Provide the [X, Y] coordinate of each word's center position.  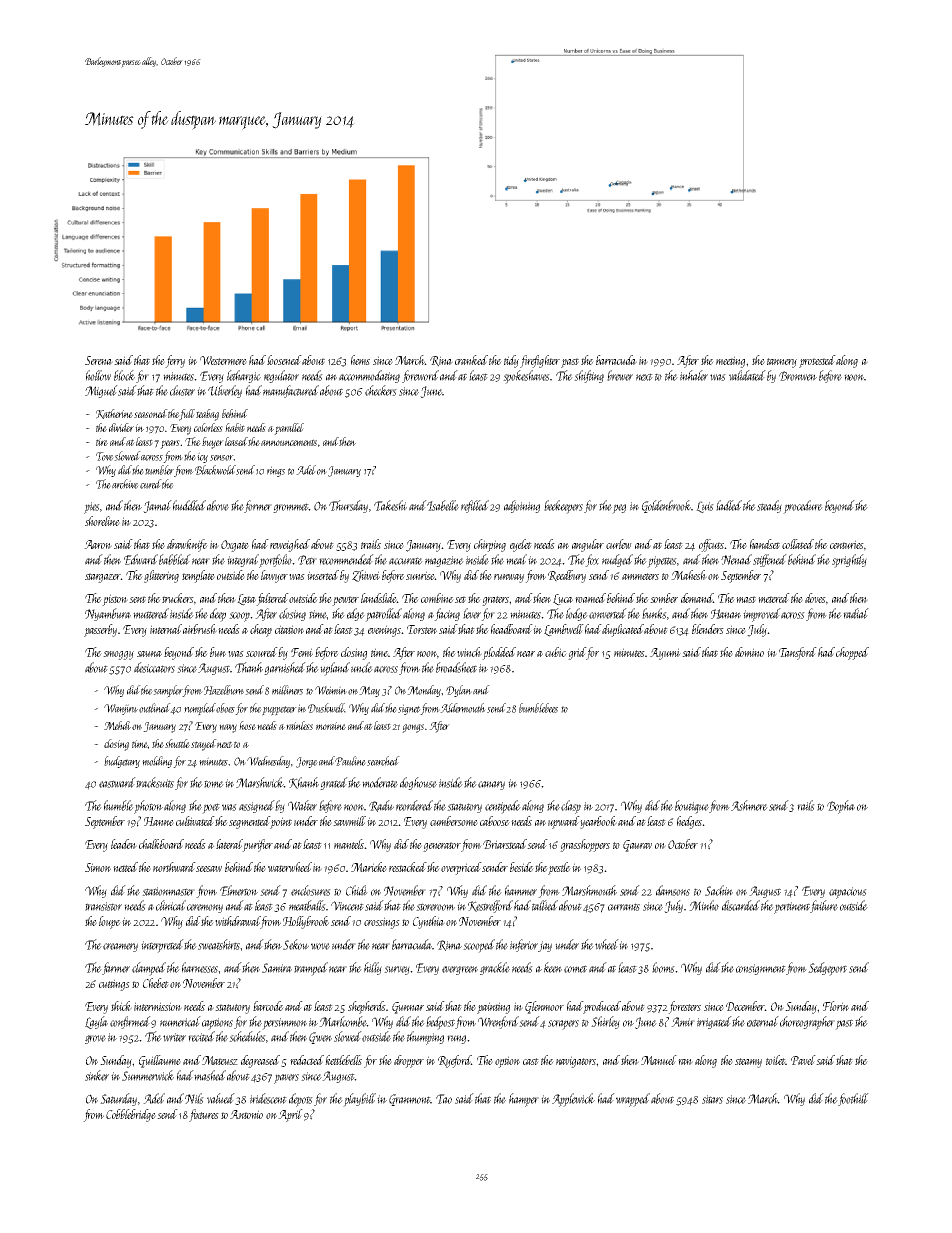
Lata [246, 600]
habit [235, 427]
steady [769, 506]
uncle [362, 667]
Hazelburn [224, 690]
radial [856, 613]
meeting [730, 362]
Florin [836, 1006]
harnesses [200, 967]
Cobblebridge [131, 1115]
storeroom [435, 907]
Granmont [409, 1100]
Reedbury [567, 576]
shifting [589, 376]
